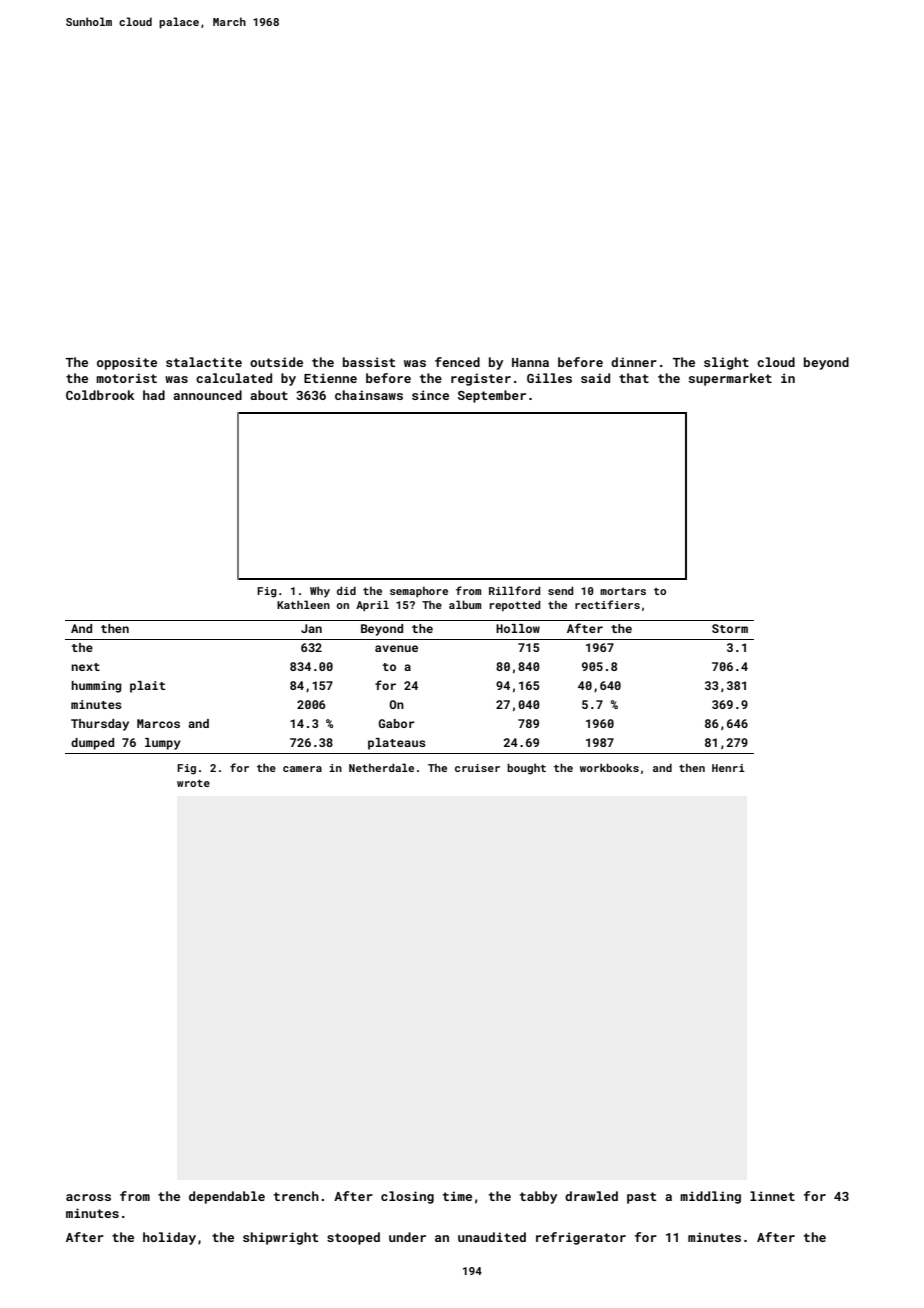 This image has width=924, height=1308. What do you see at coordinates (526, 769) in the image?
I see `bought` at bounding box center [526, 769].
